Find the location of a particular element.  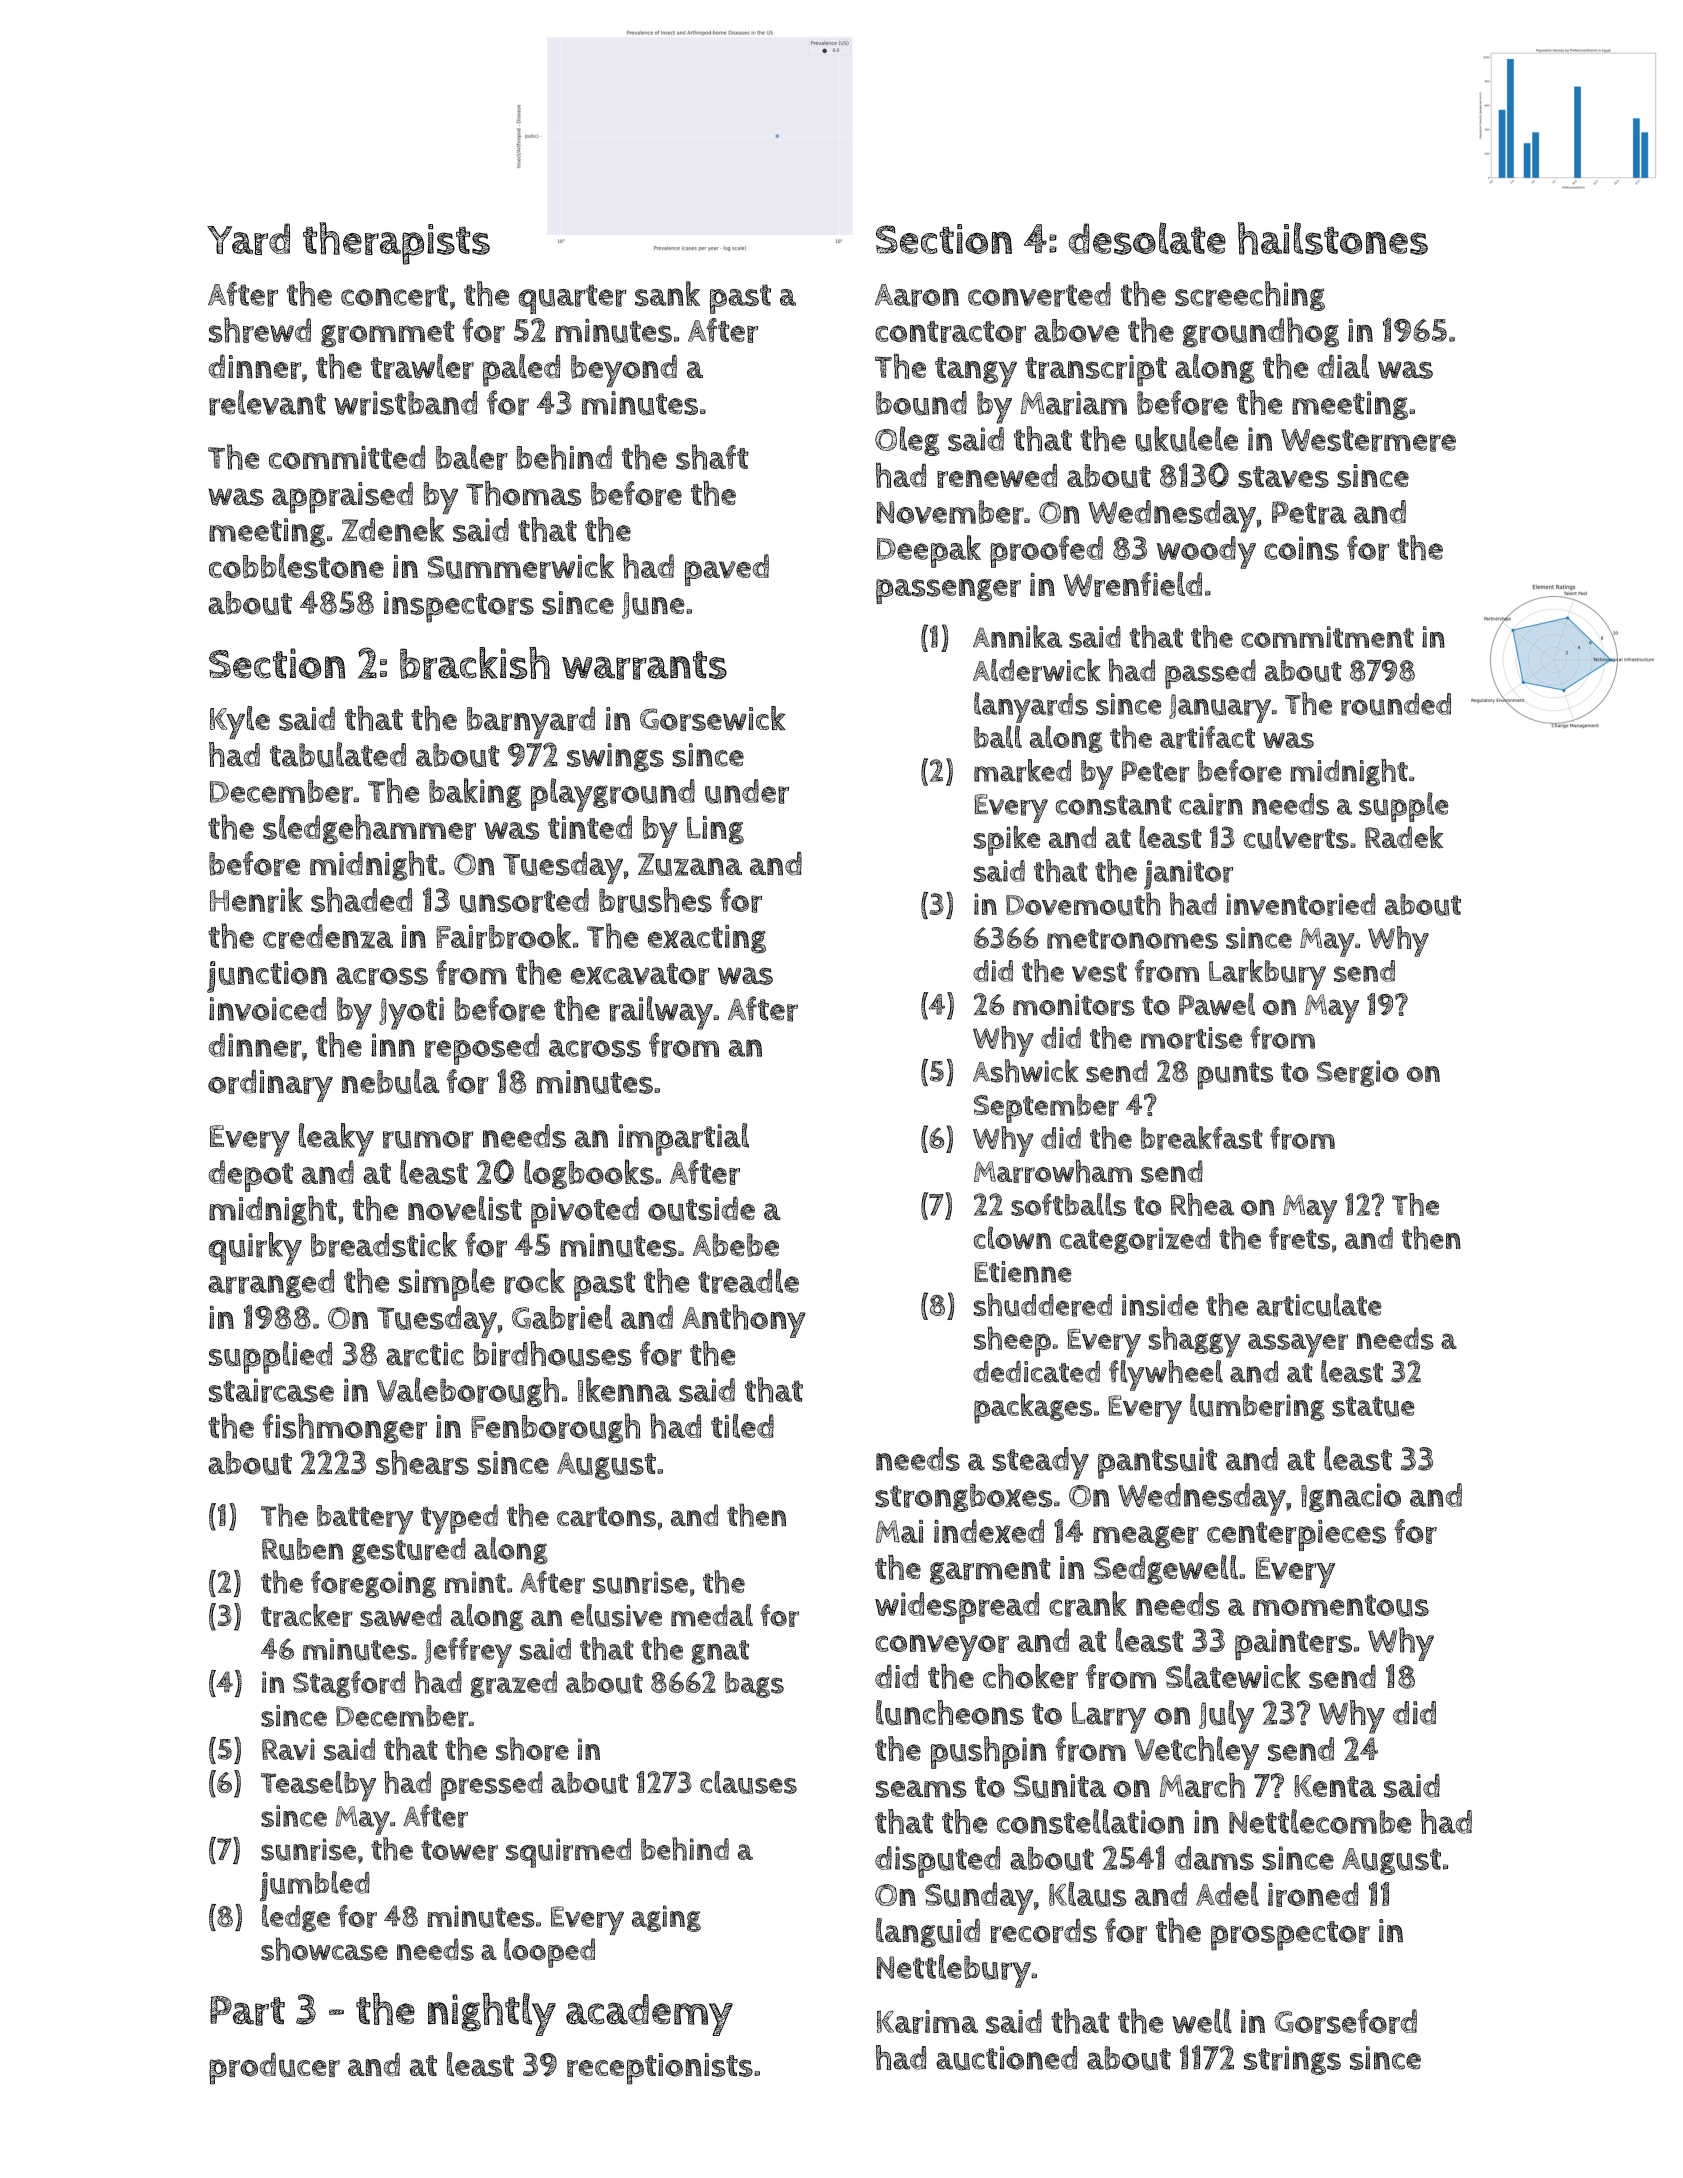

producer is located at coordinates (274, 2068).
